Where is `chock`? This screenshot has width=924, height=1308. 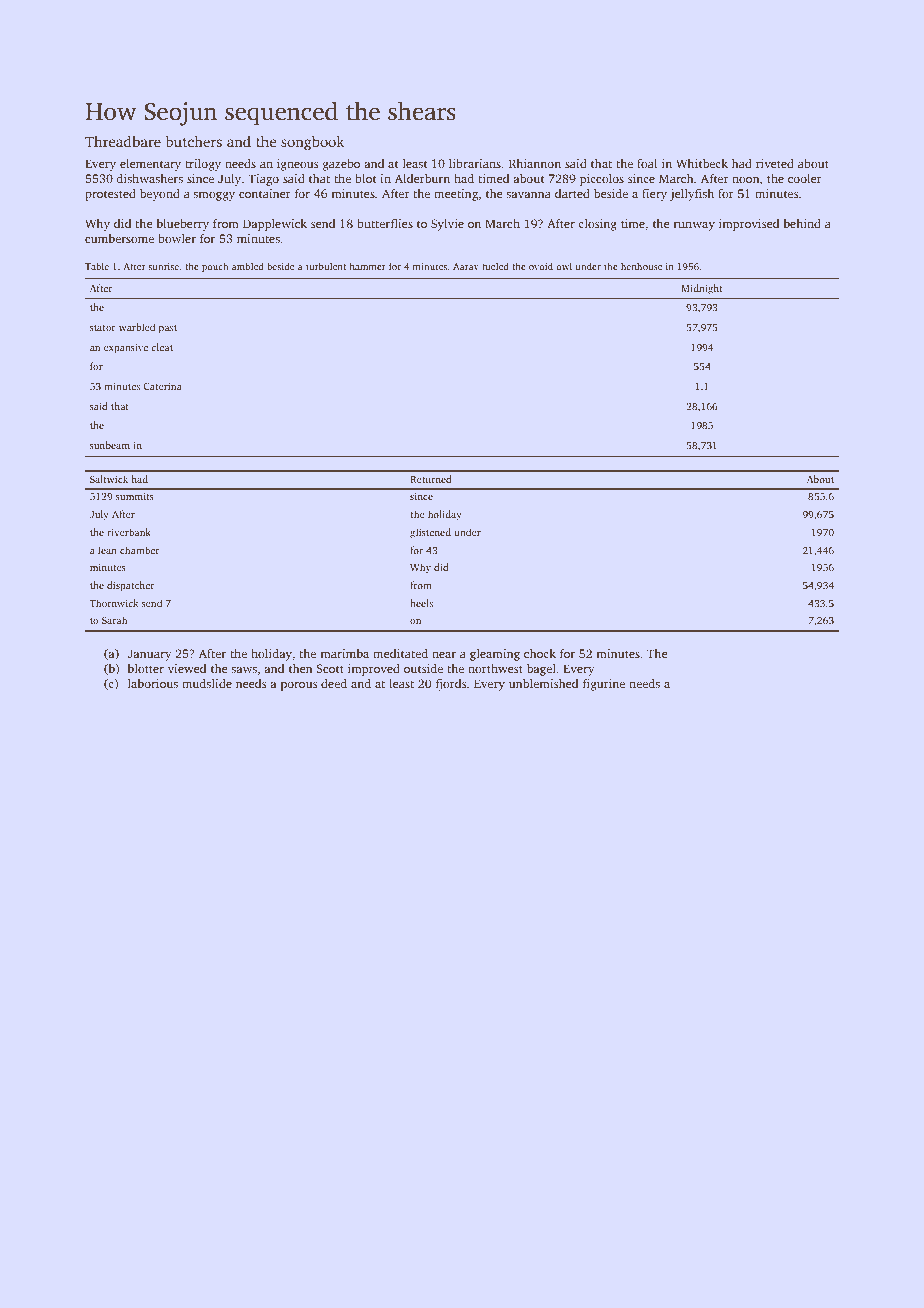 chock is located at coordinates (540, 653).
